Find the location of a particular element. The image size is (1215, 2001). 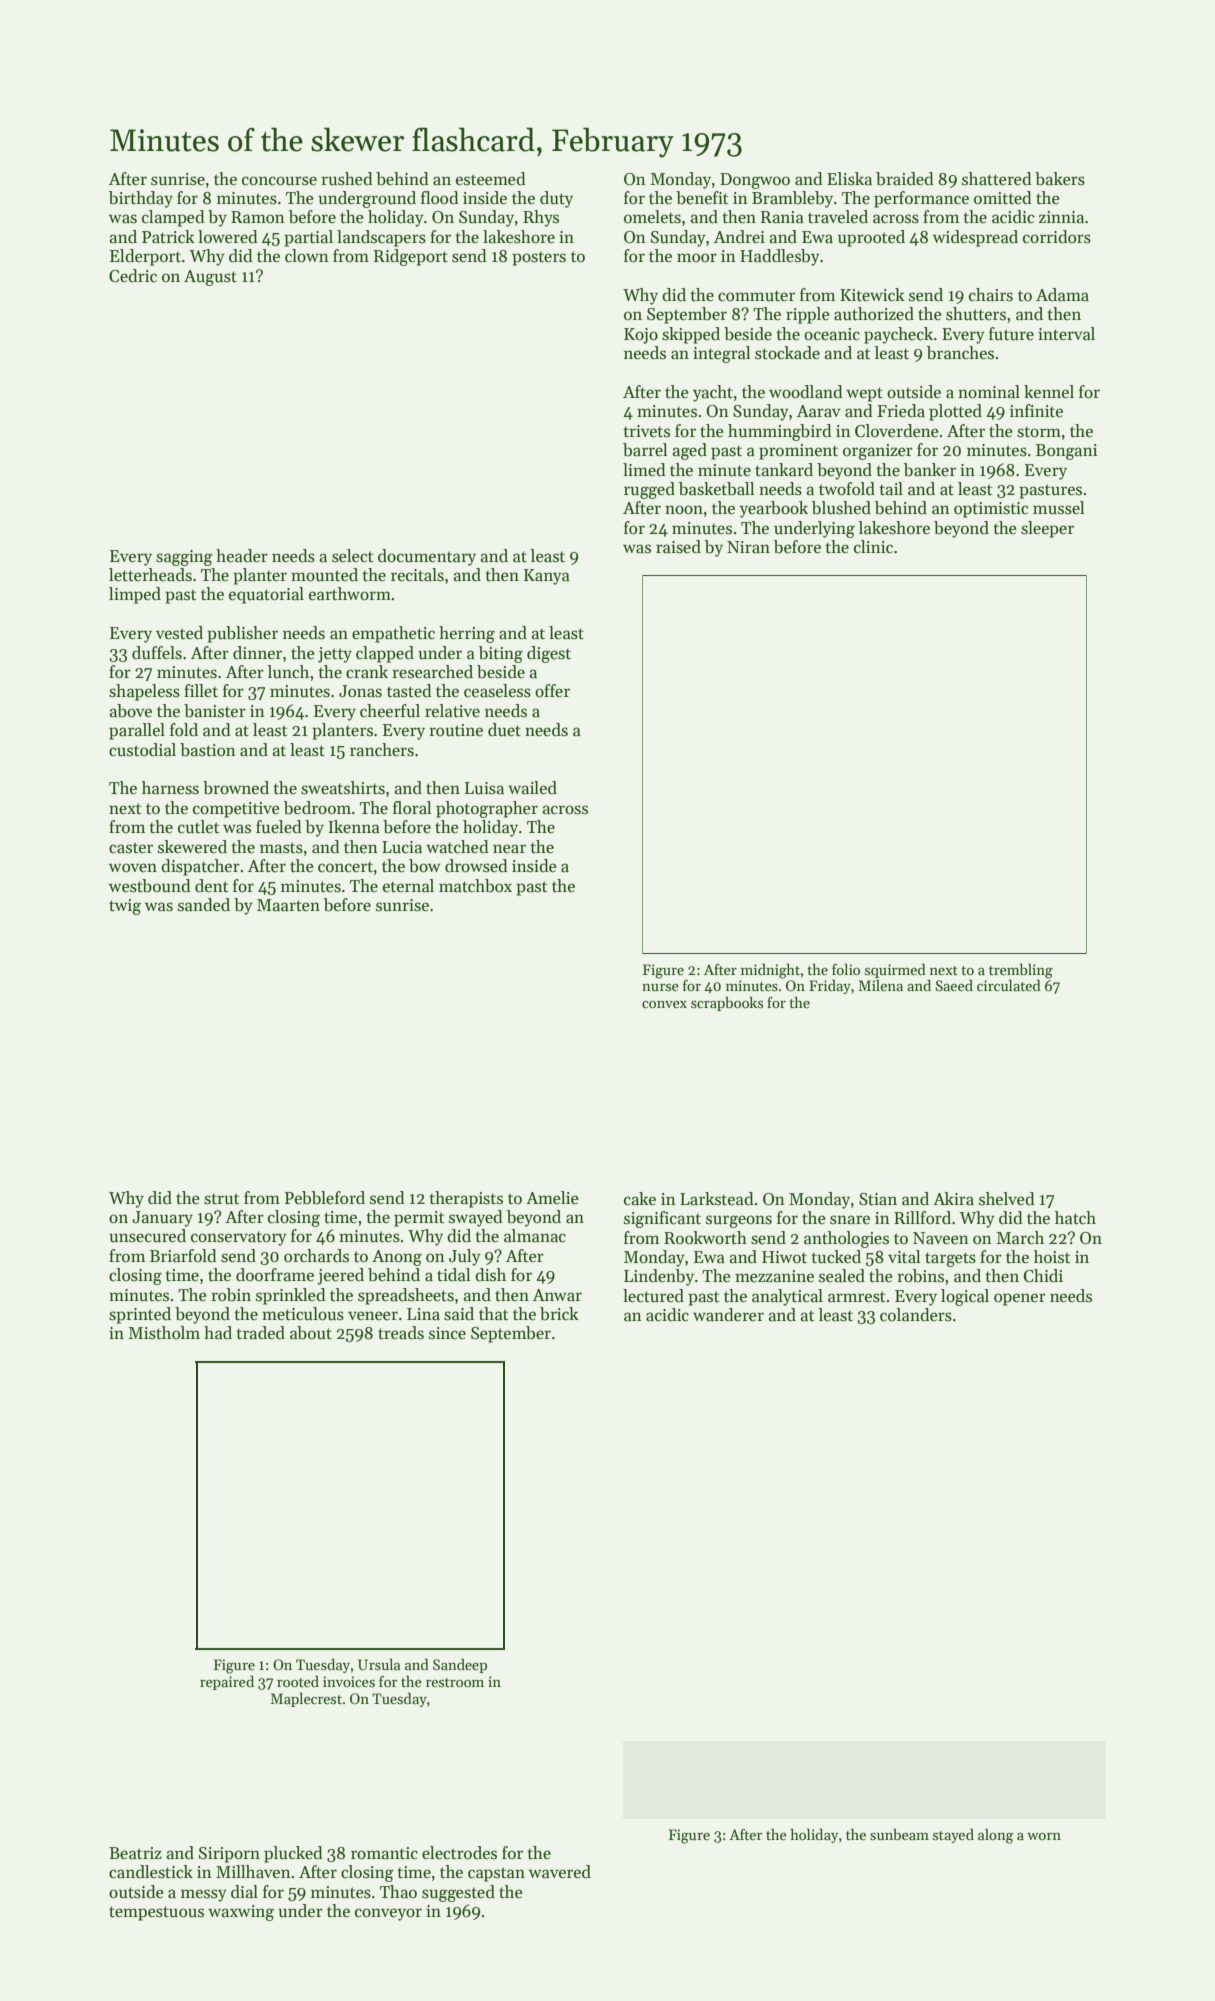

Eliska is located at coordinates (849, 179).
